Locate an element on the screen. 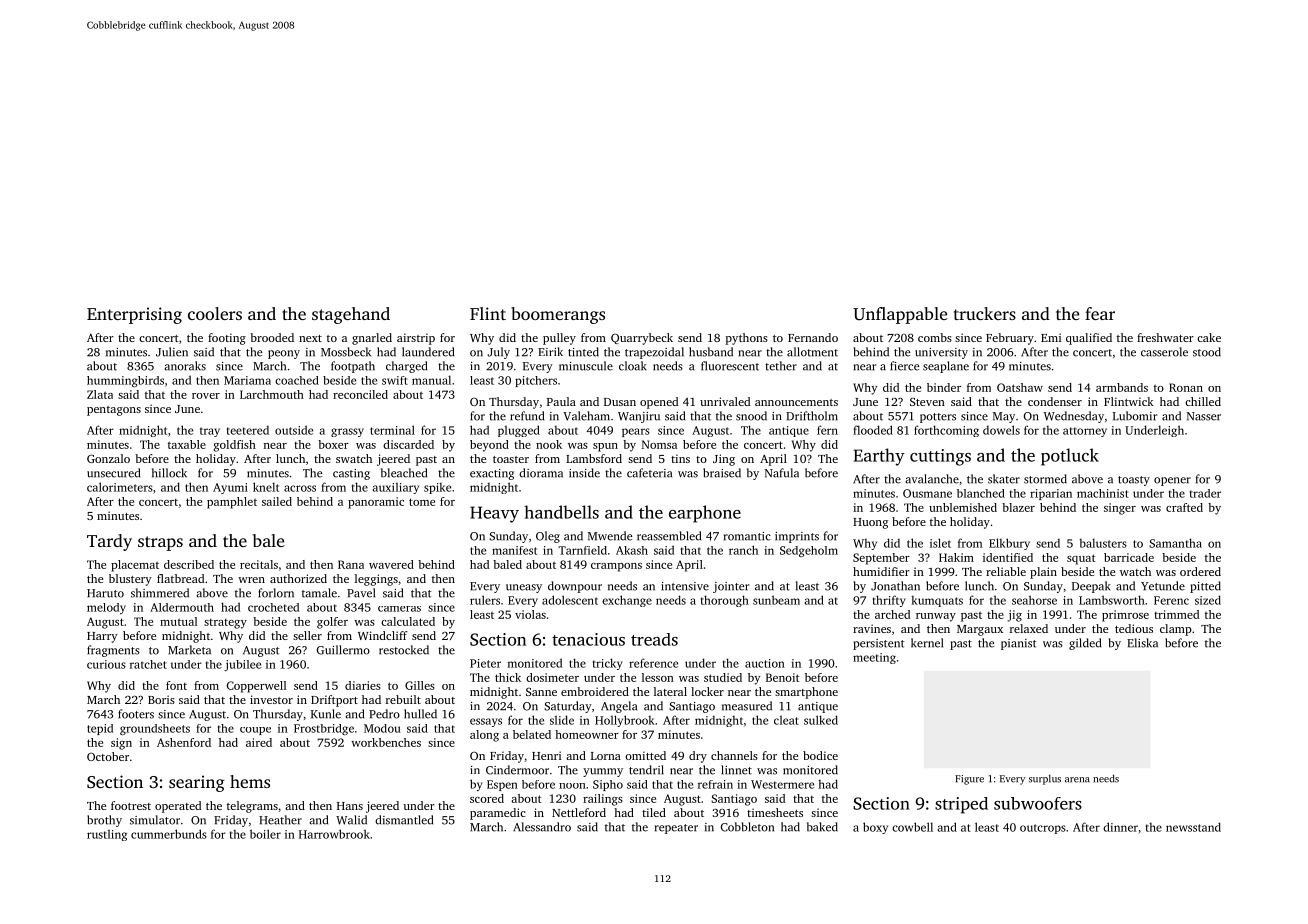 The width and height of the screenshot is (1308, 924). announcements is located at coordinates (796, 402).
